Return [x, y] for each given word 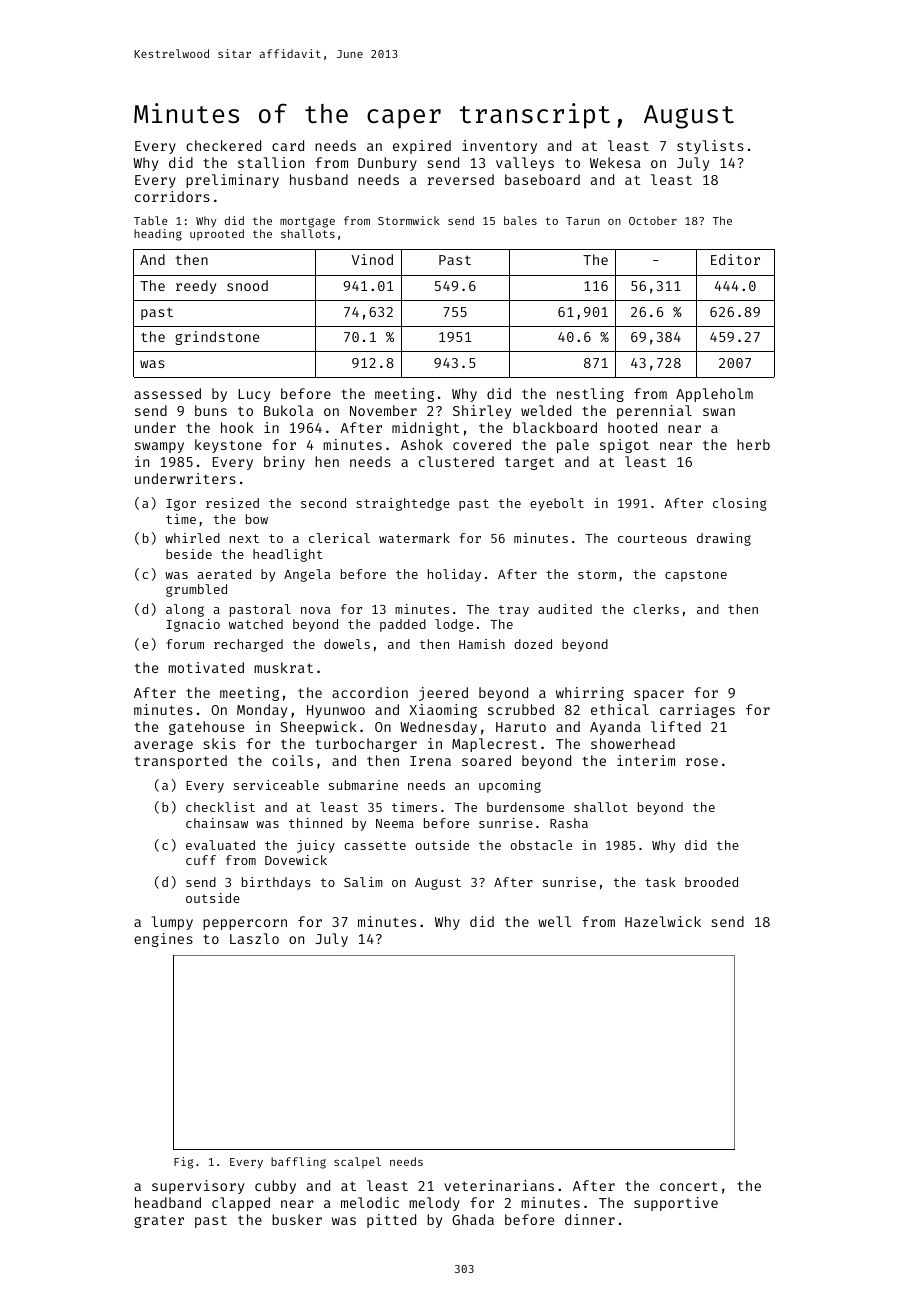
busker [297, 1219]
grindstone [217, 338]
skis [219, 743]
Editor [735, 259]
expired [422, 147]
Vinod [372, 259]
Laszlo [254, 938]
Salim [363, 882]
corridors [172, 196]
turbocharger [366, 745]
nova [315, 610]
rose [702, 762]
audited [565, 609]
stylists [710, 147]
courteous [652, 538]
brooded [711, 882]
